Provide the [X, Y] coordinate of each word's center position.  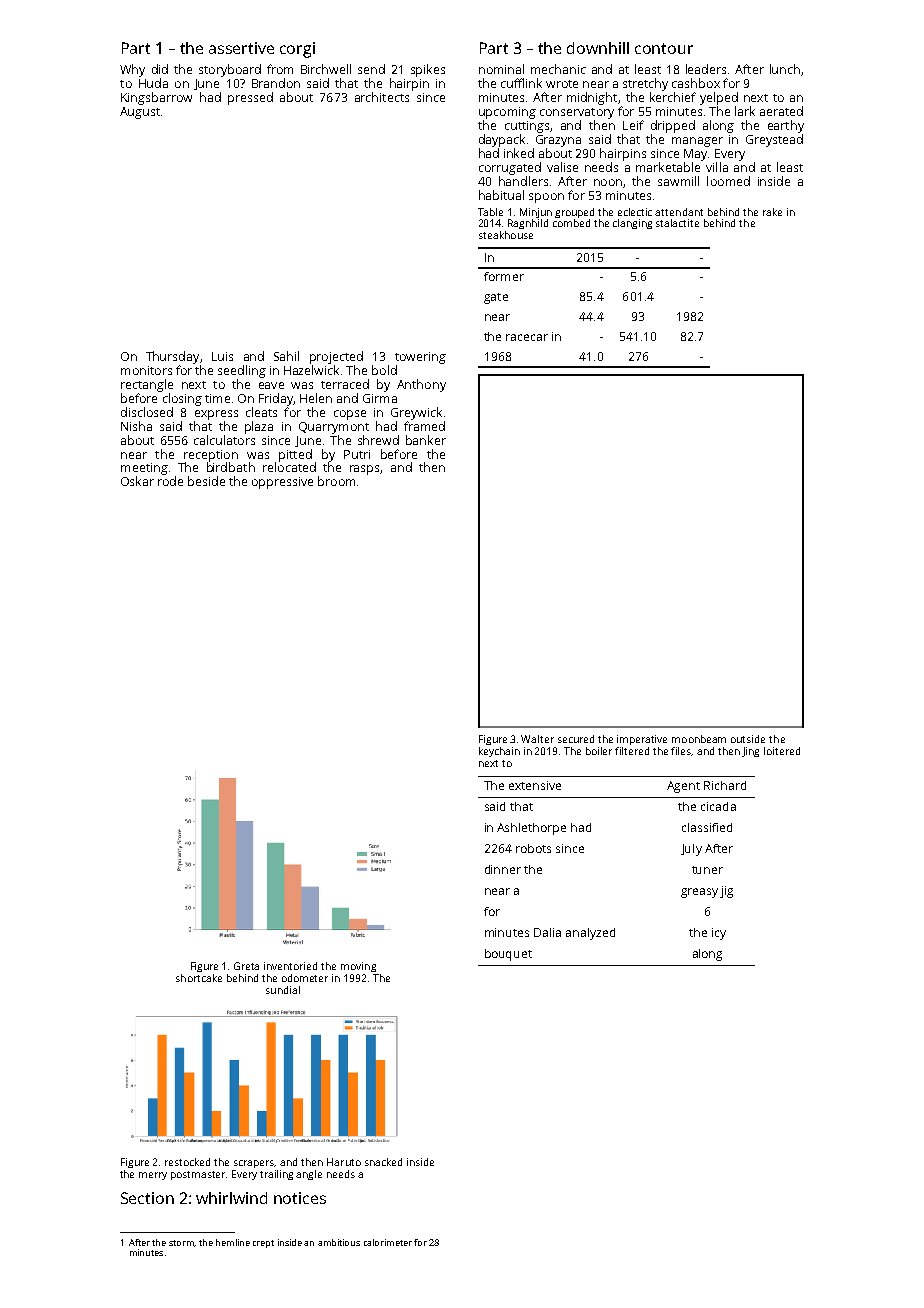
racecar [527, 337]
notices [300, 1198]
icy [719, 934]
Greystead [774, 140]
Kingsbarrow [156, 98]
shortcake [199, 978]
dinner [503, 869]
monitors [146, 370]
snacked [383, 1162]
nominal [501, 69]
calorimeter [388, 1242]
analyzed [590, 934]
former [504, 276]
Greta [246, 966]
